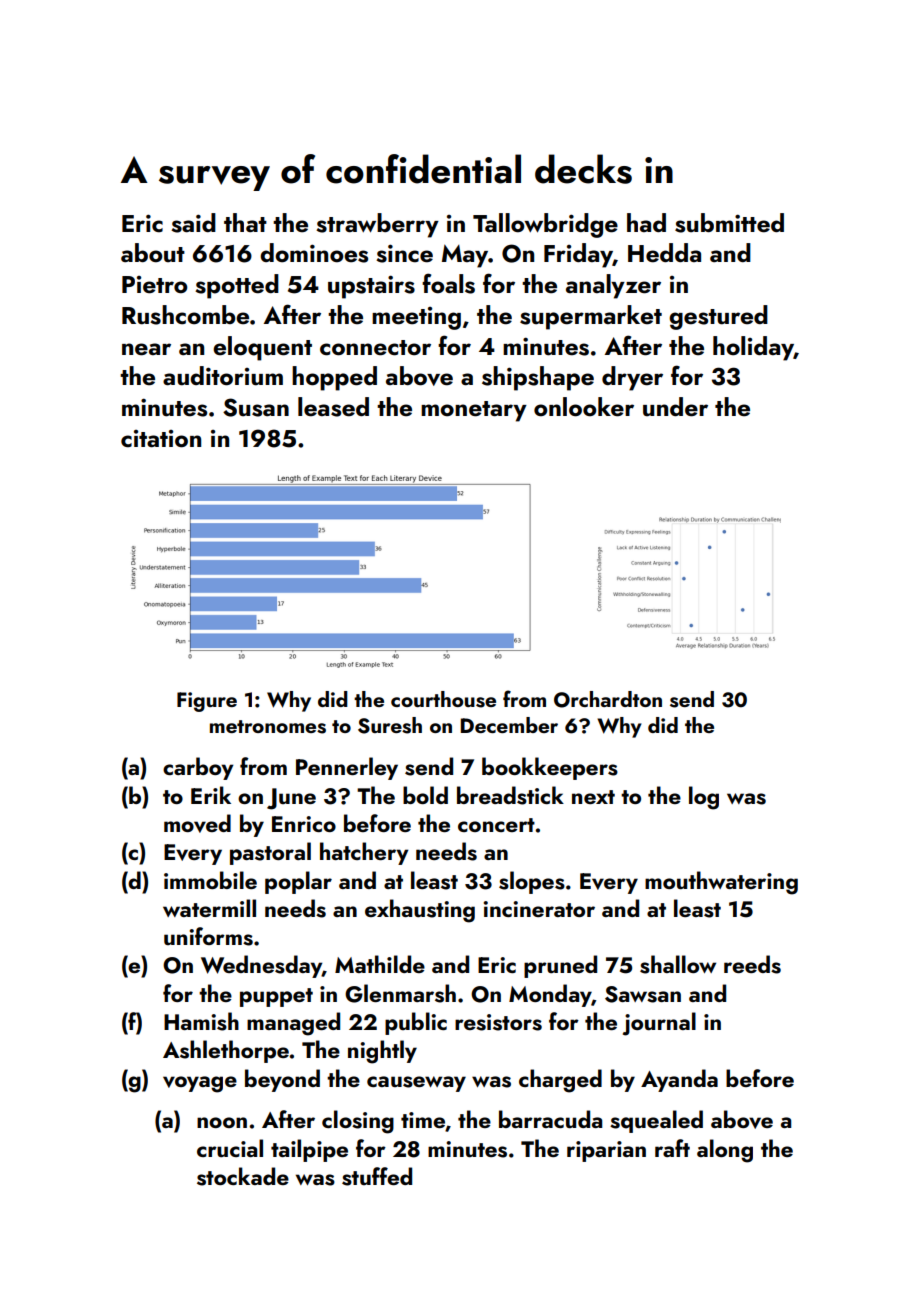 Image resolution: width=924 pixels, height=1311 pixels. Describe the element at coordinates (256, 407) in the screenshot. I see `Susan` at that location.
